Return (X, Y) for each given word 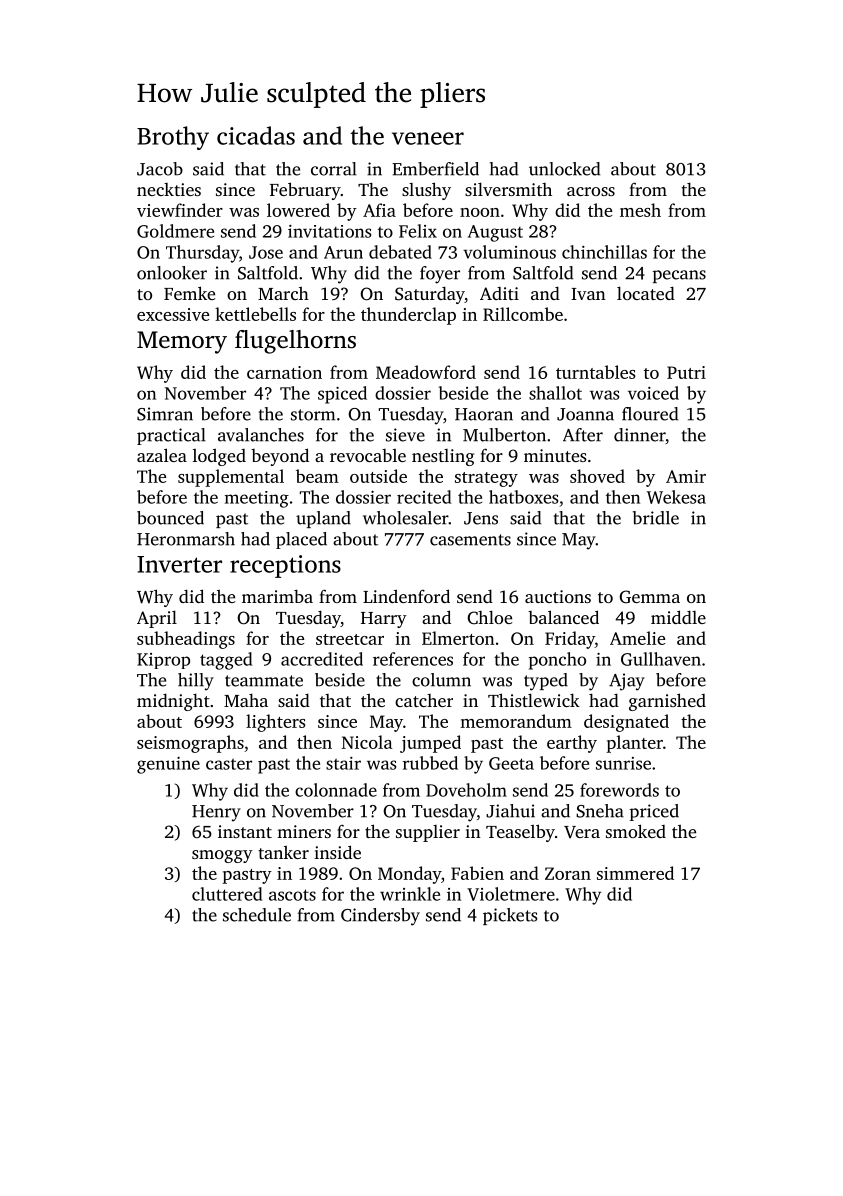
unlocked (564, 169)
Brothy (173, 138)
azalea (162, 455)
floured (650, 414)
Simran (165, 414)
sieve (405, 435)
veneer (428, 138)
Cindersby (380, 917)
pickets (510, 916)
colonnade (336, 790)
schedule (257, 915)
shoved (597, 476)
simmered (635, 873)
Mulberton (504, 435)
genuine (168, 765)
